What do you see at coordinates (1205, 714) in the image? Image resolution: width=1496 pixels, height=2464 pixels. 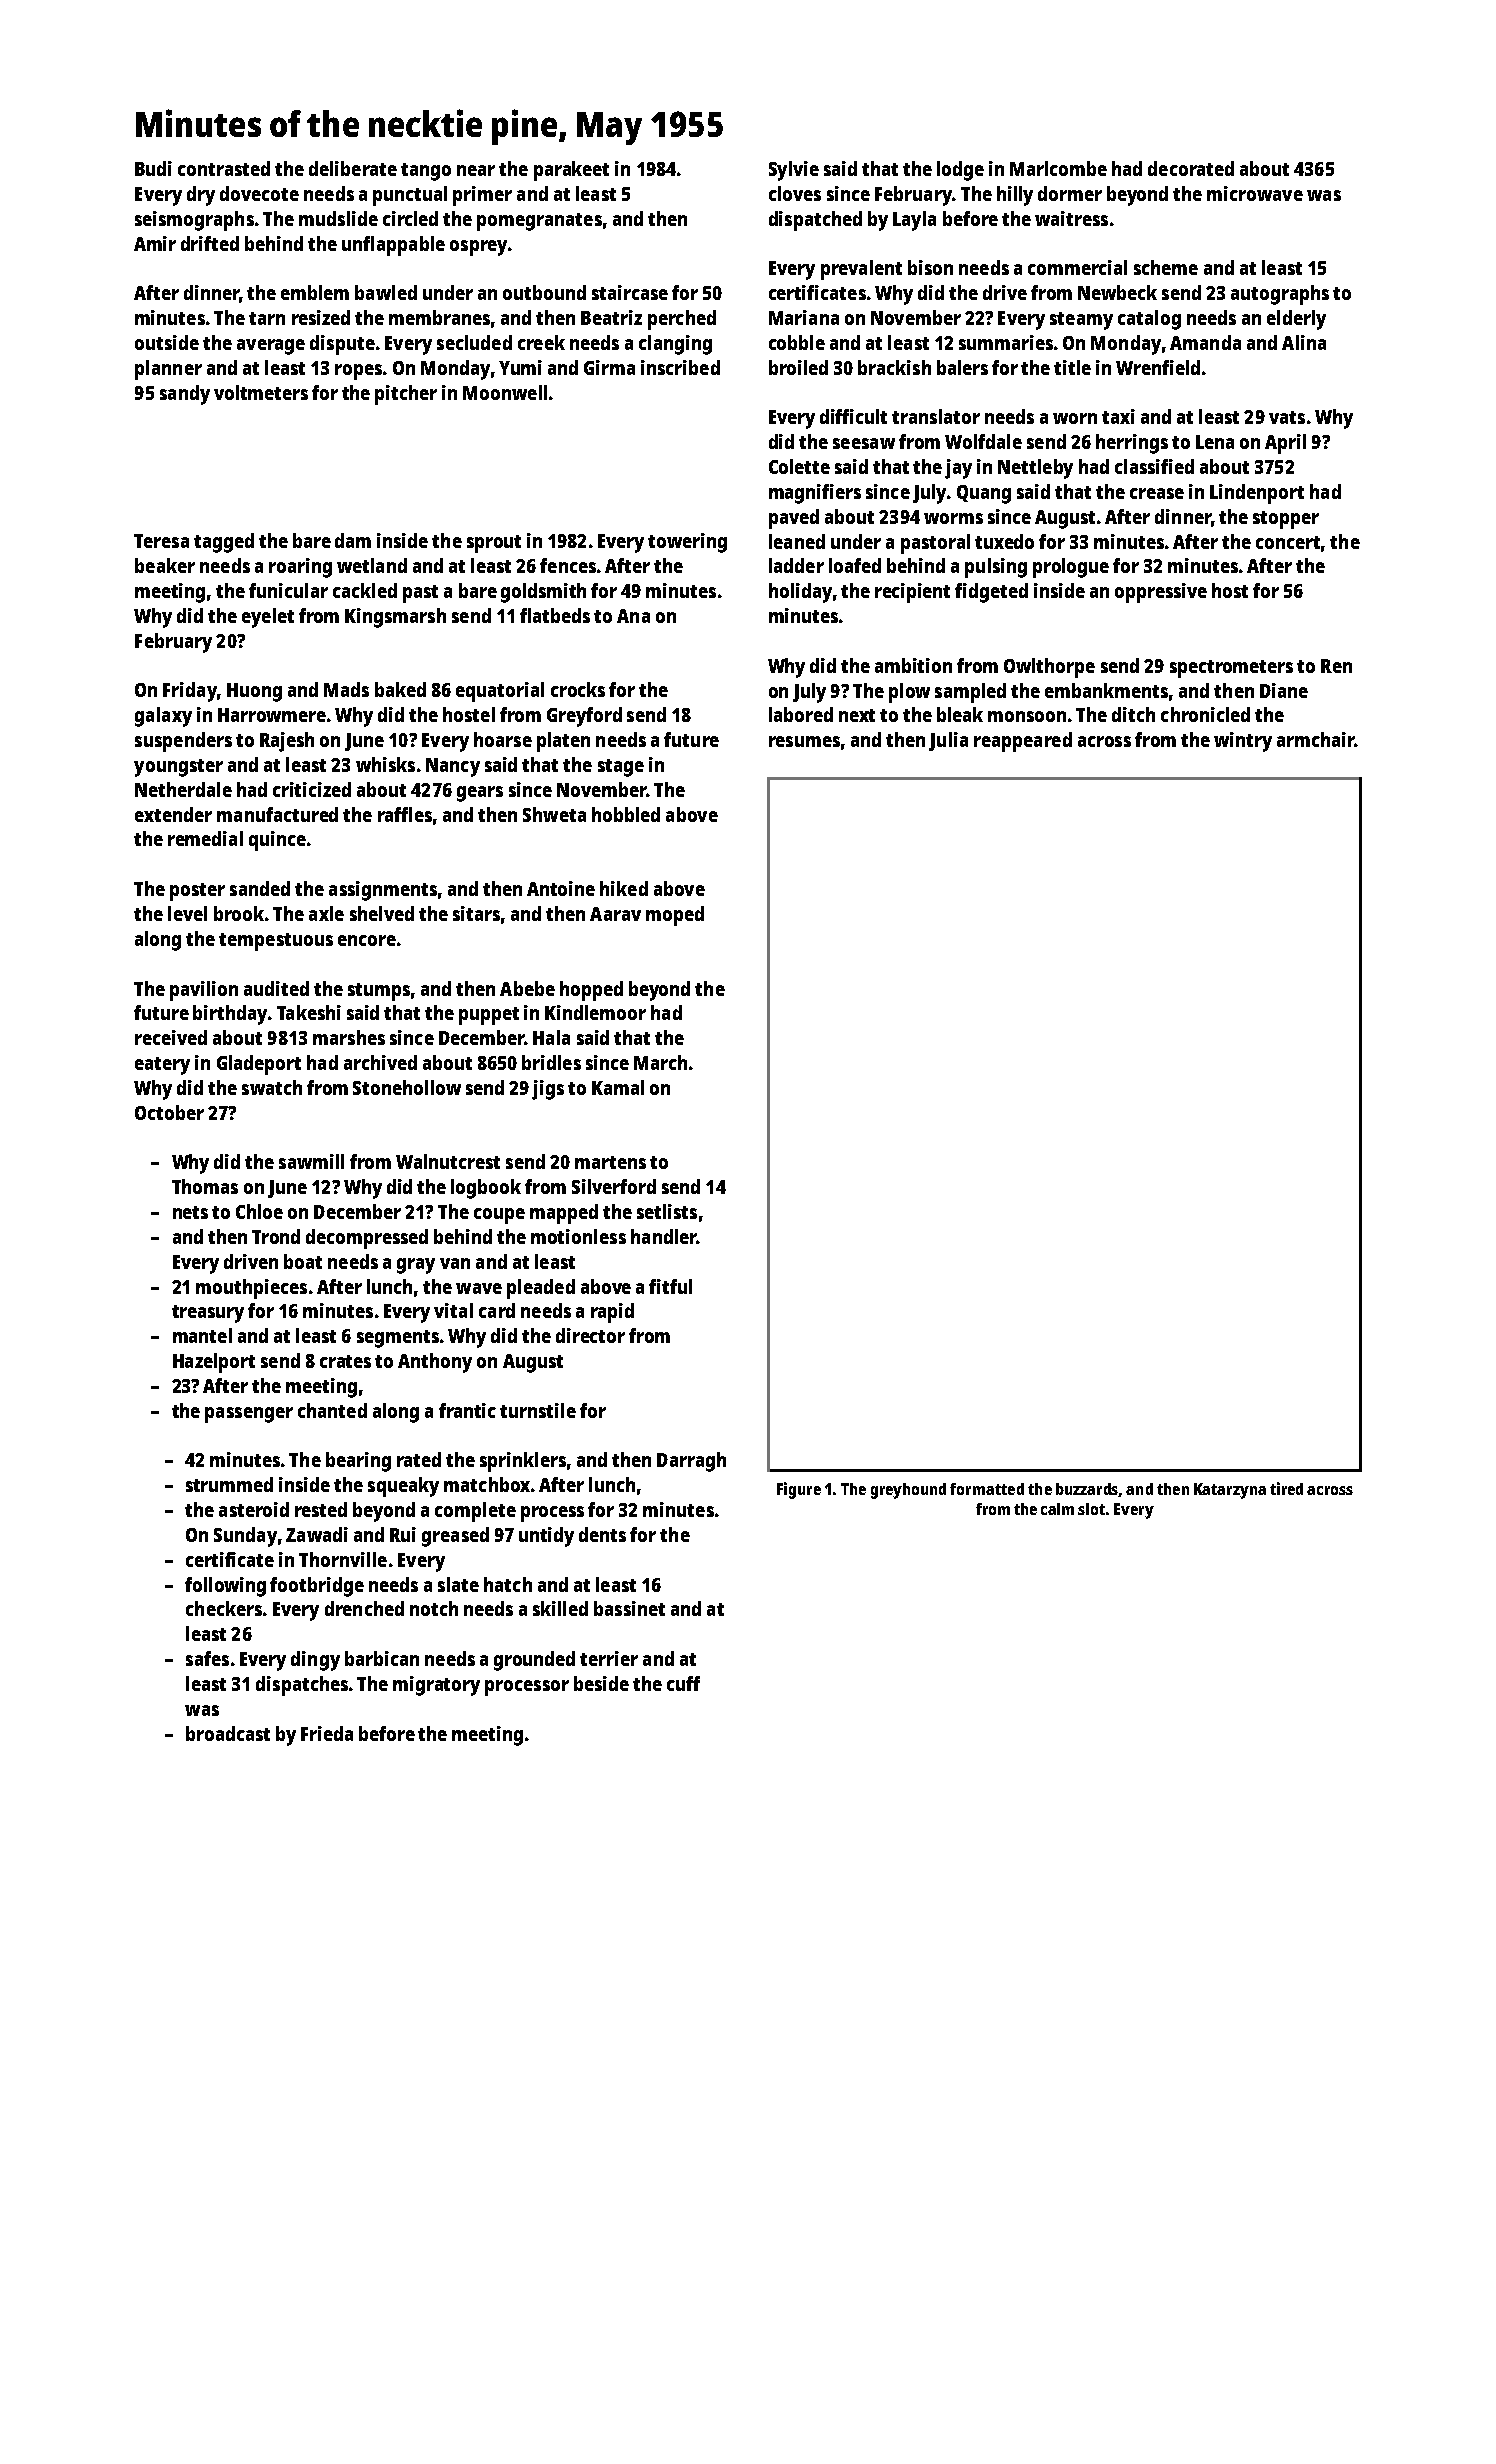 I see `chronicled` at bounding box center [1205, 714].
